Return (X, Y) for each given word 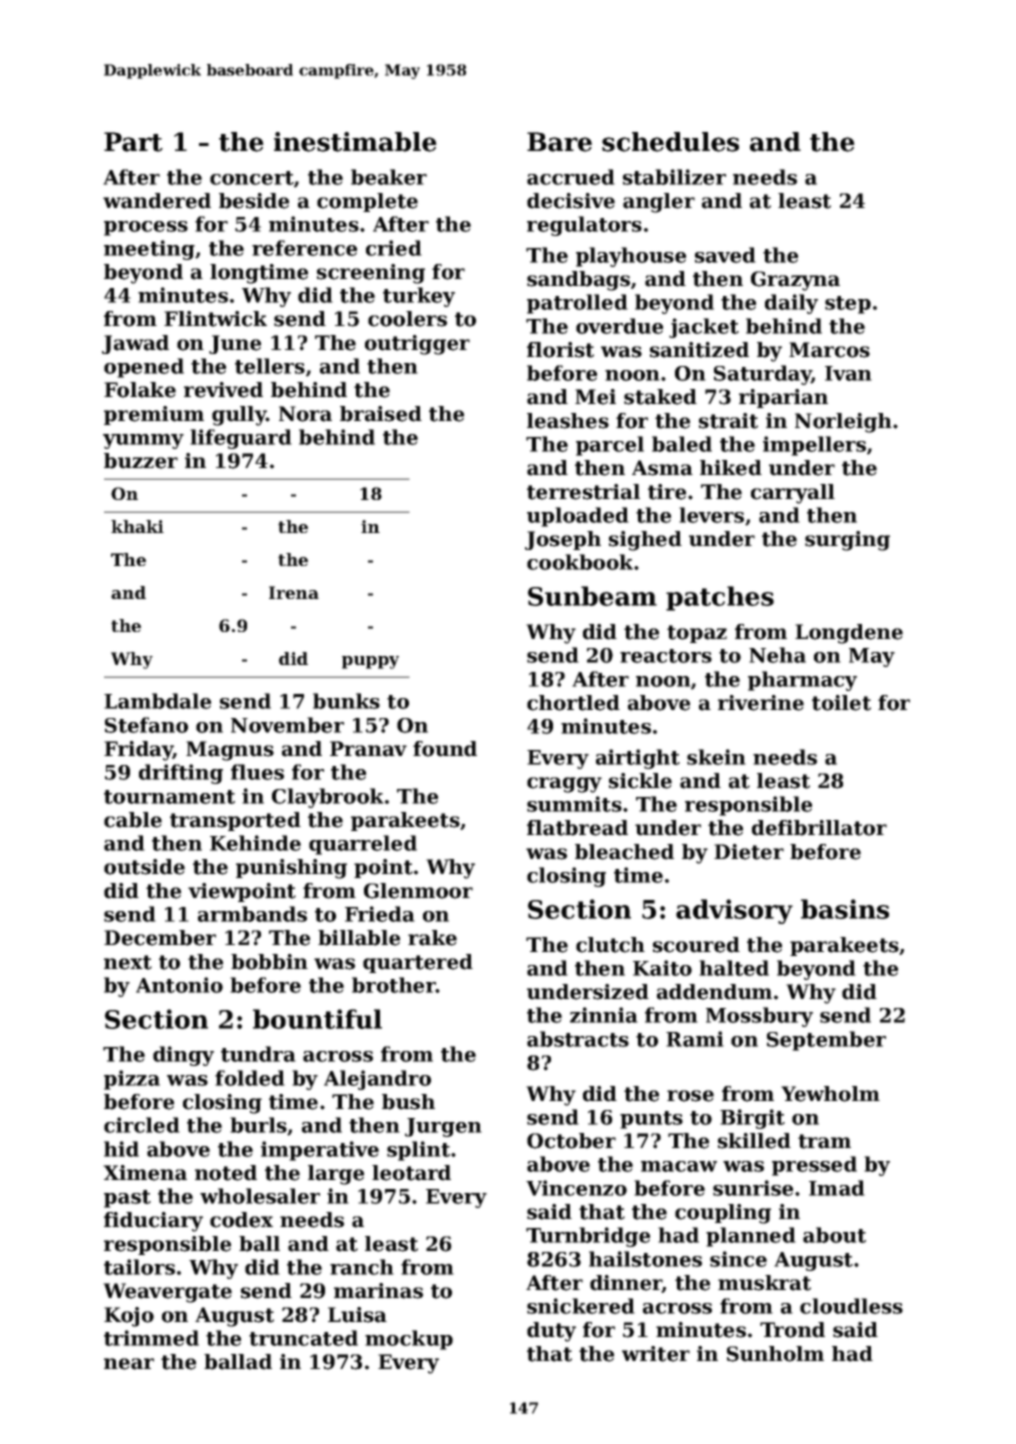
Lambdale (157, 701)
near (129, 1364)
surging (847, 541)
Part (133, 142)
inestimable (355, 142)
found (445, 749)
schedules (670, 142)
